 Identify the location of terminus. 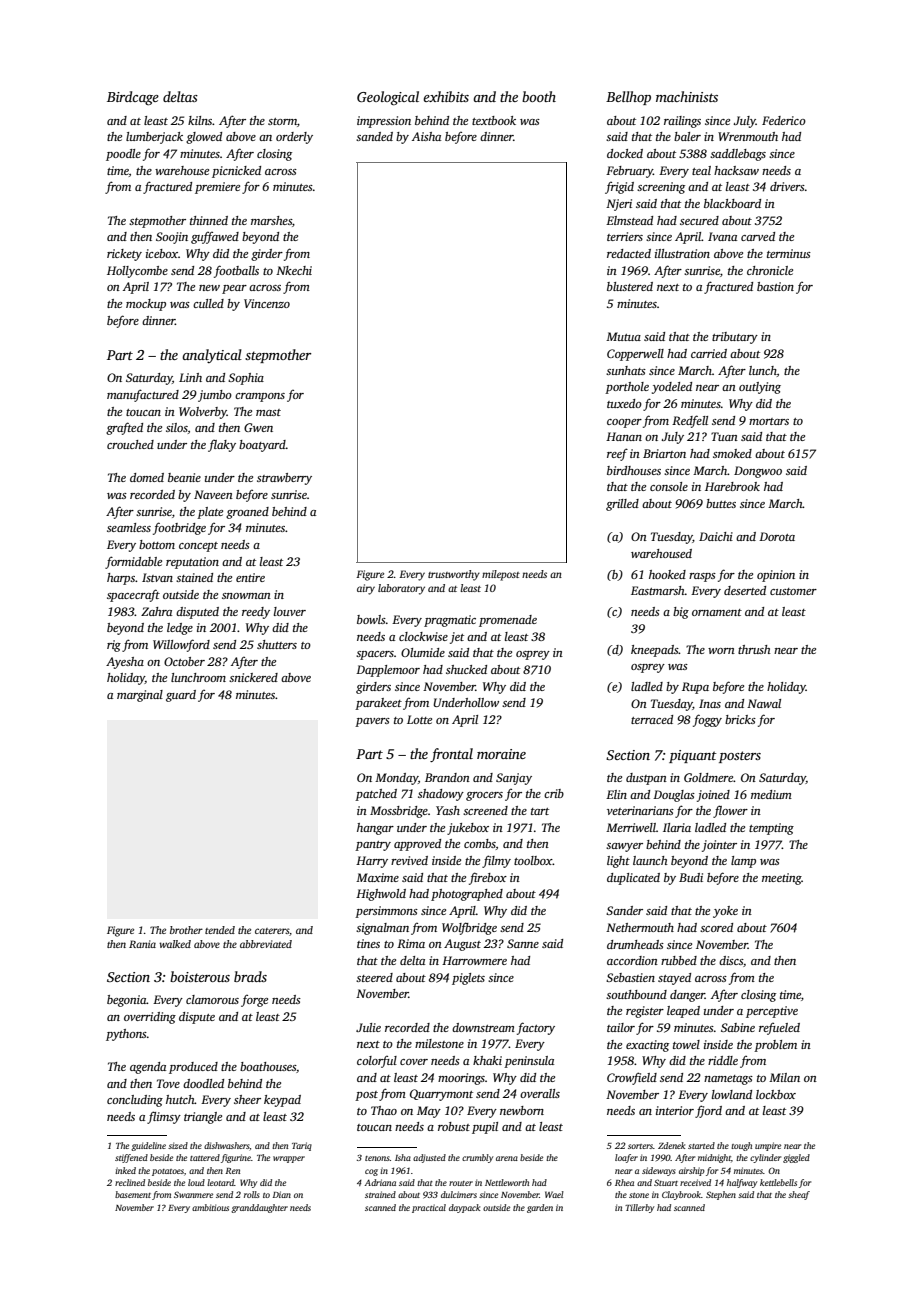
(789, 253).
